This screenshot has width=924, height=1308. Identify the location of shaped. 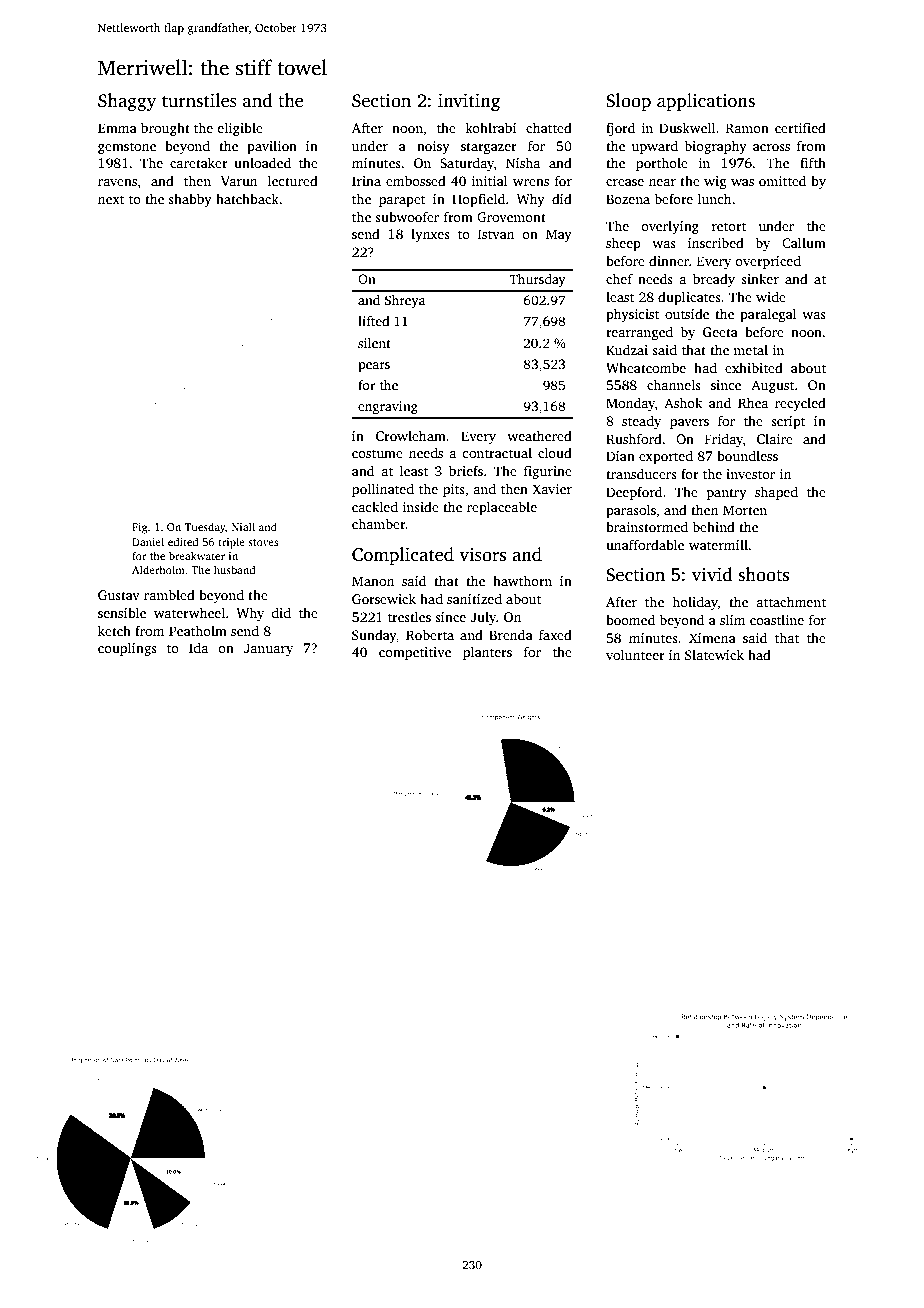
(776, 493).
